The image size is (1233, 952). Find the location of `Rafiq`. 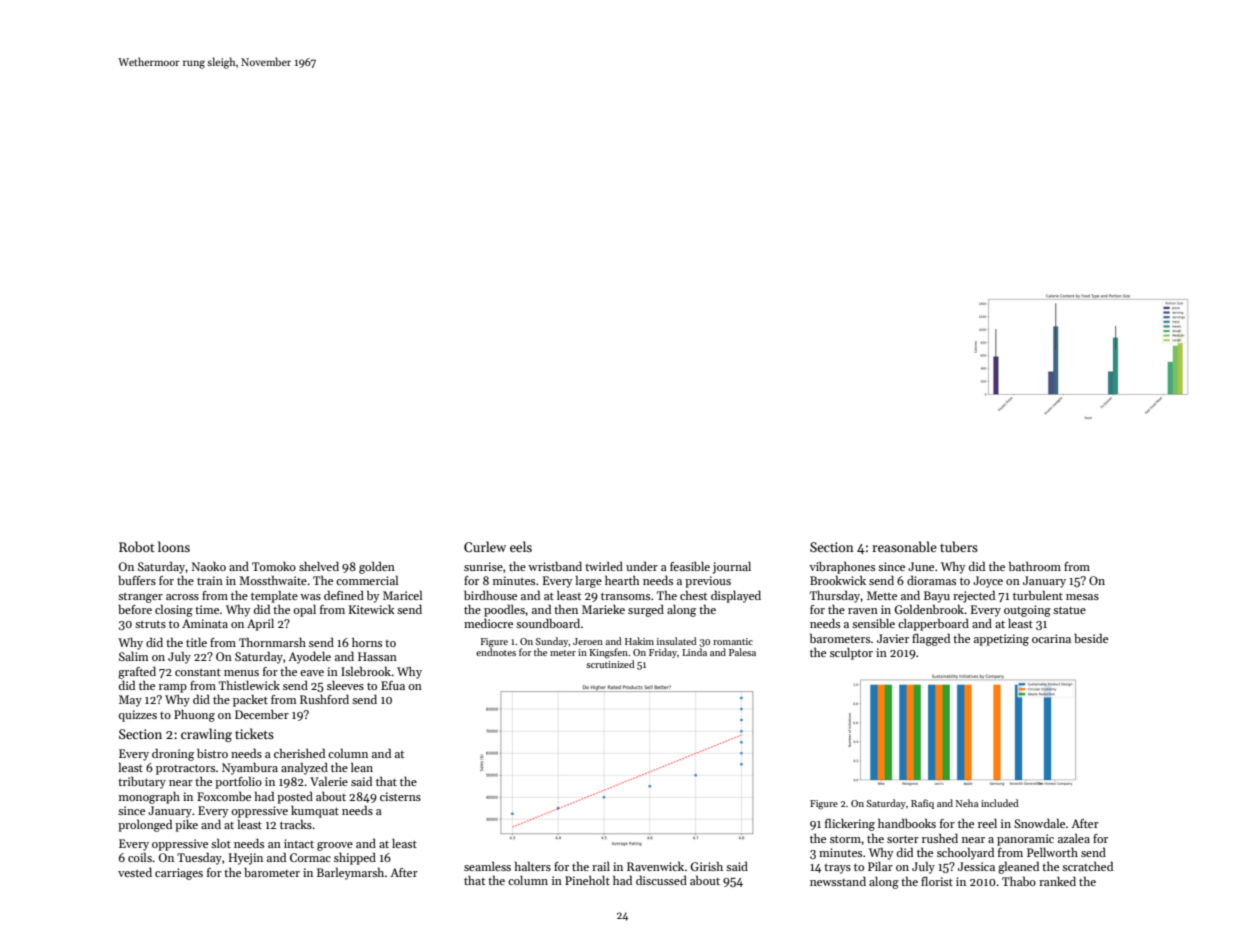

Rafiq is located at coordinates (922, 804).
